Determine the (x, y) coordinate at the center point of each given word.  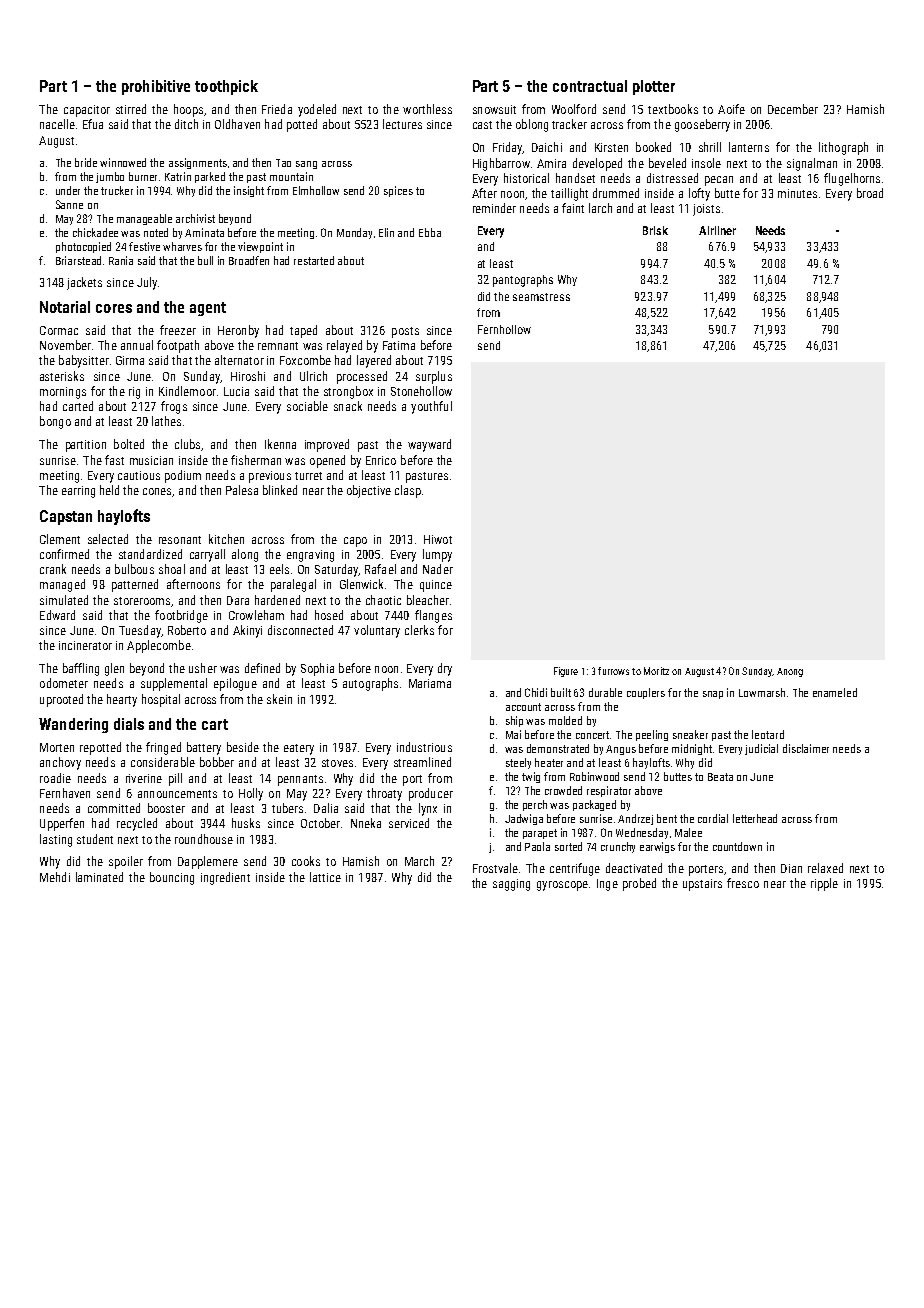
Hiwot (438, 539)
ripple (824, 884)
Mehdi (55, 877)
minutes (797, 193)
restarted (314, 260)
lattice (325, 877)
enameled (835, 692)
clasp (408, 491)
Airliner (717, 230)
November (65, 345)
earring (78, 492)
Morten (57, 747)
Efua (93, 124)
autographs (370, 684)
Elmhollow (316, 190)
